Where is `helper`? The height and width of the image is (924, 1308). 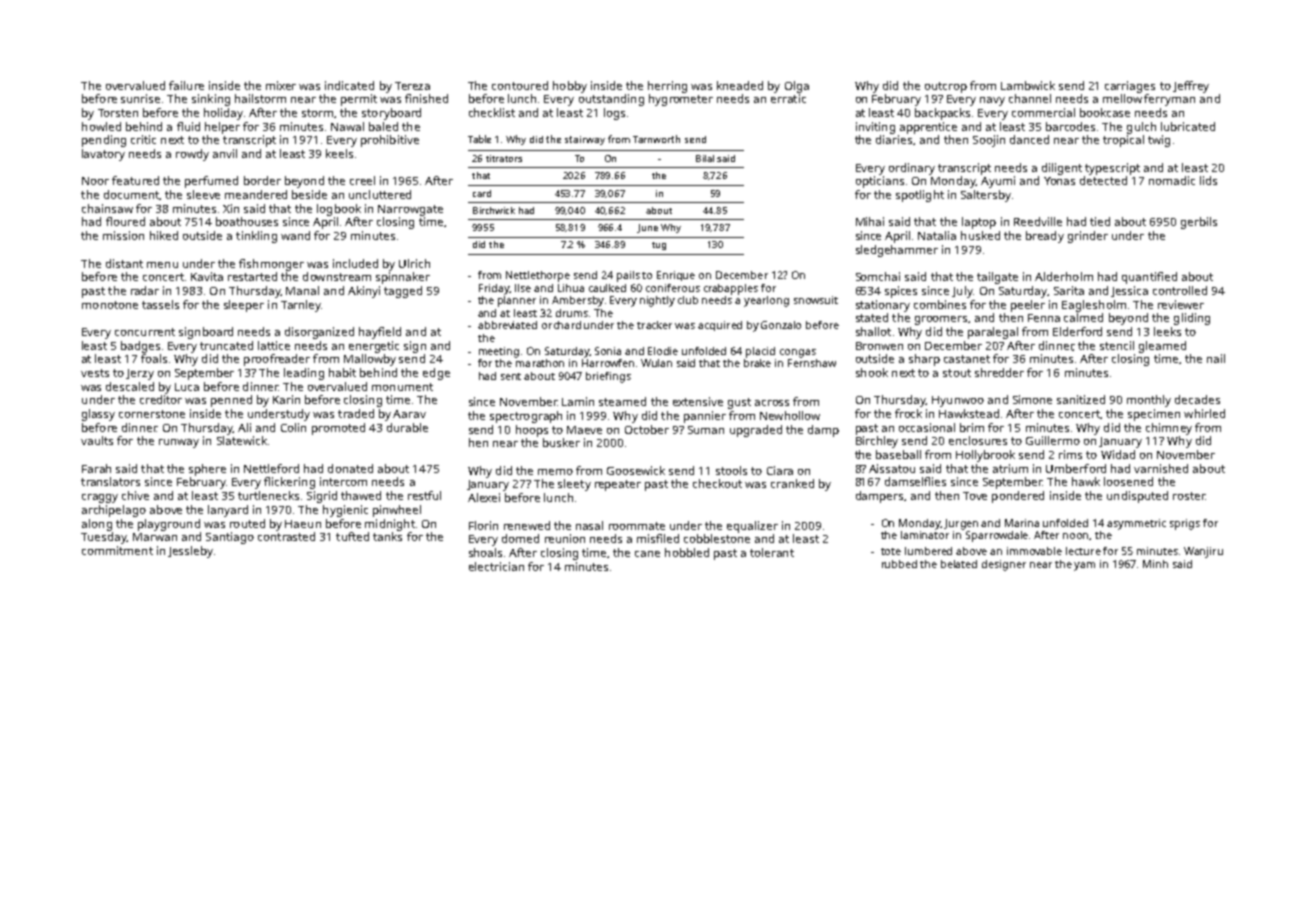
helper is located at coordinates (222, 128).
